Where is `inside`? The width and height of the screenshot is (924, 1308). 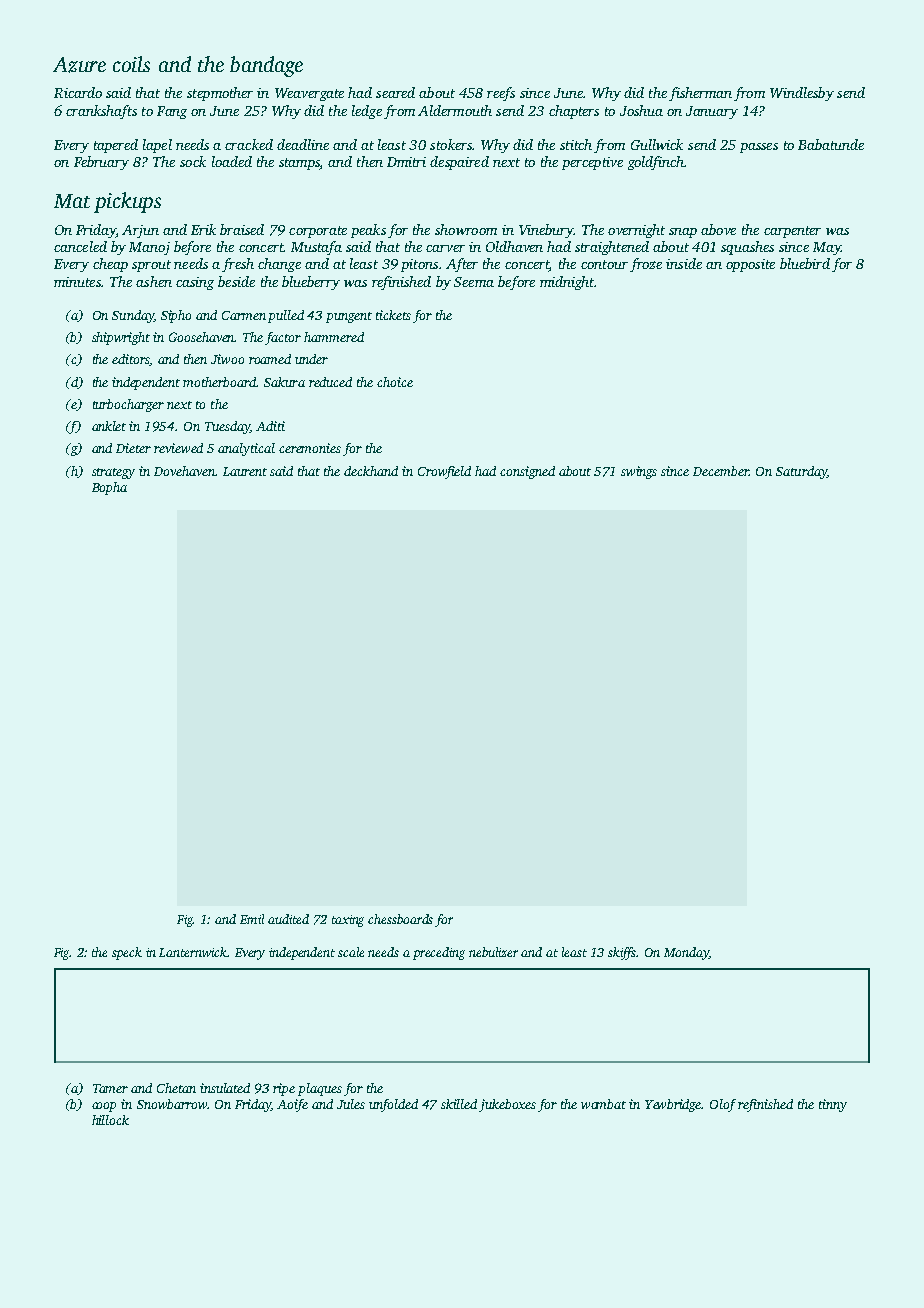 inside is located at coordinates (684, 263).
